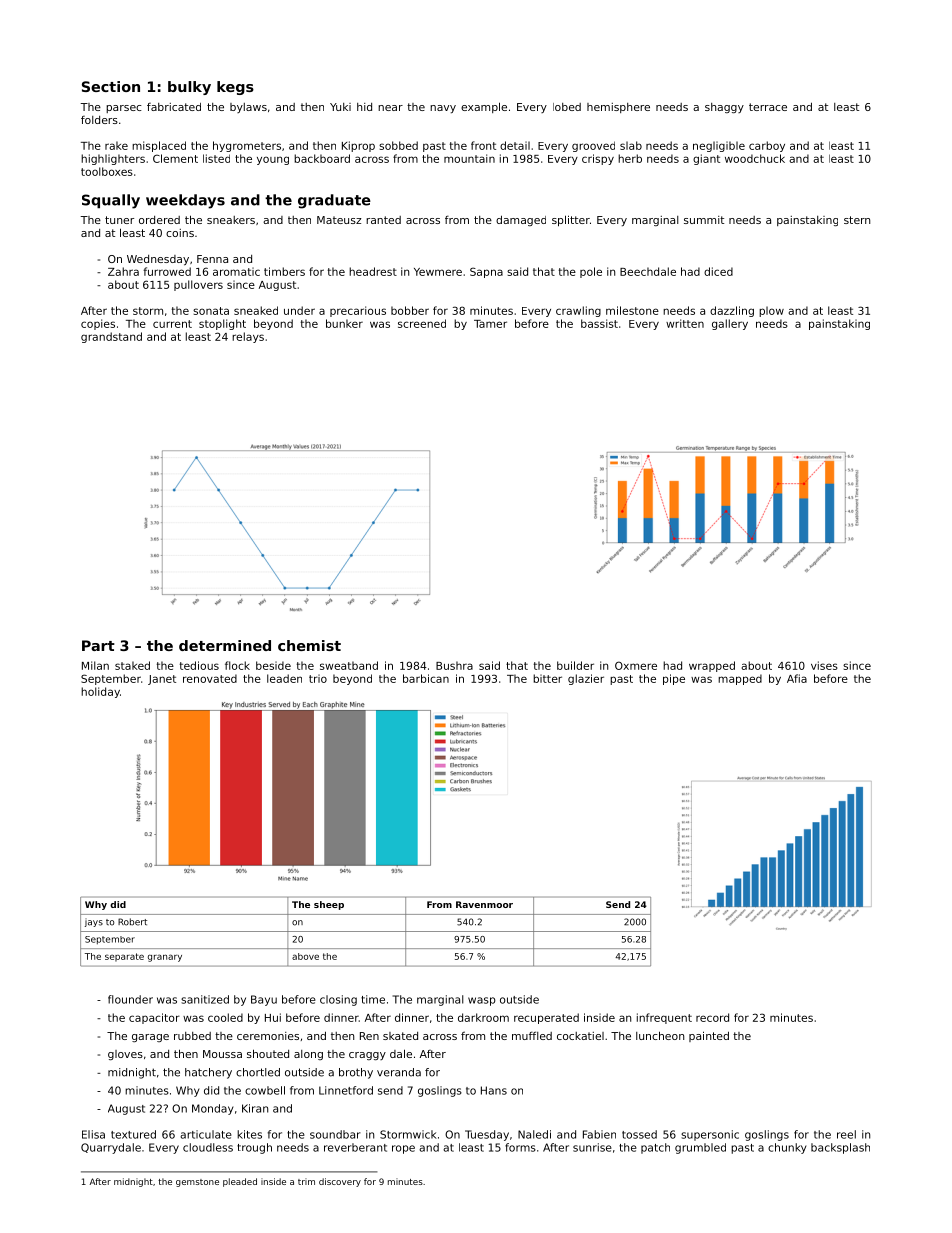 This screenshot has height=1233, width=952. Describe the element at coordinates (133, 1134) in the screenshot. I see `textured` at that location.
